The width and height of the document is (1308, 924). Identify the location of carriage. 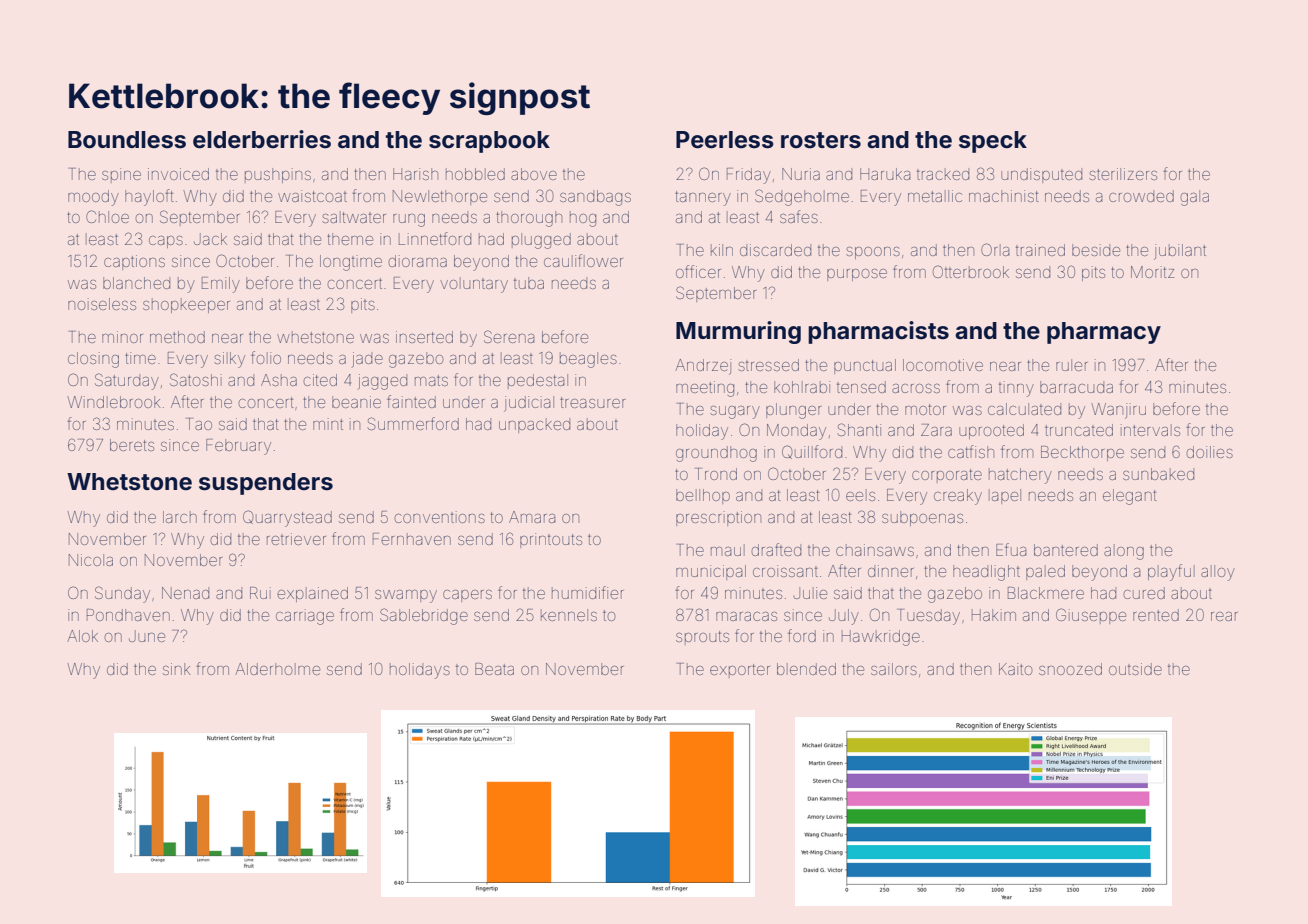
(305, 617).
